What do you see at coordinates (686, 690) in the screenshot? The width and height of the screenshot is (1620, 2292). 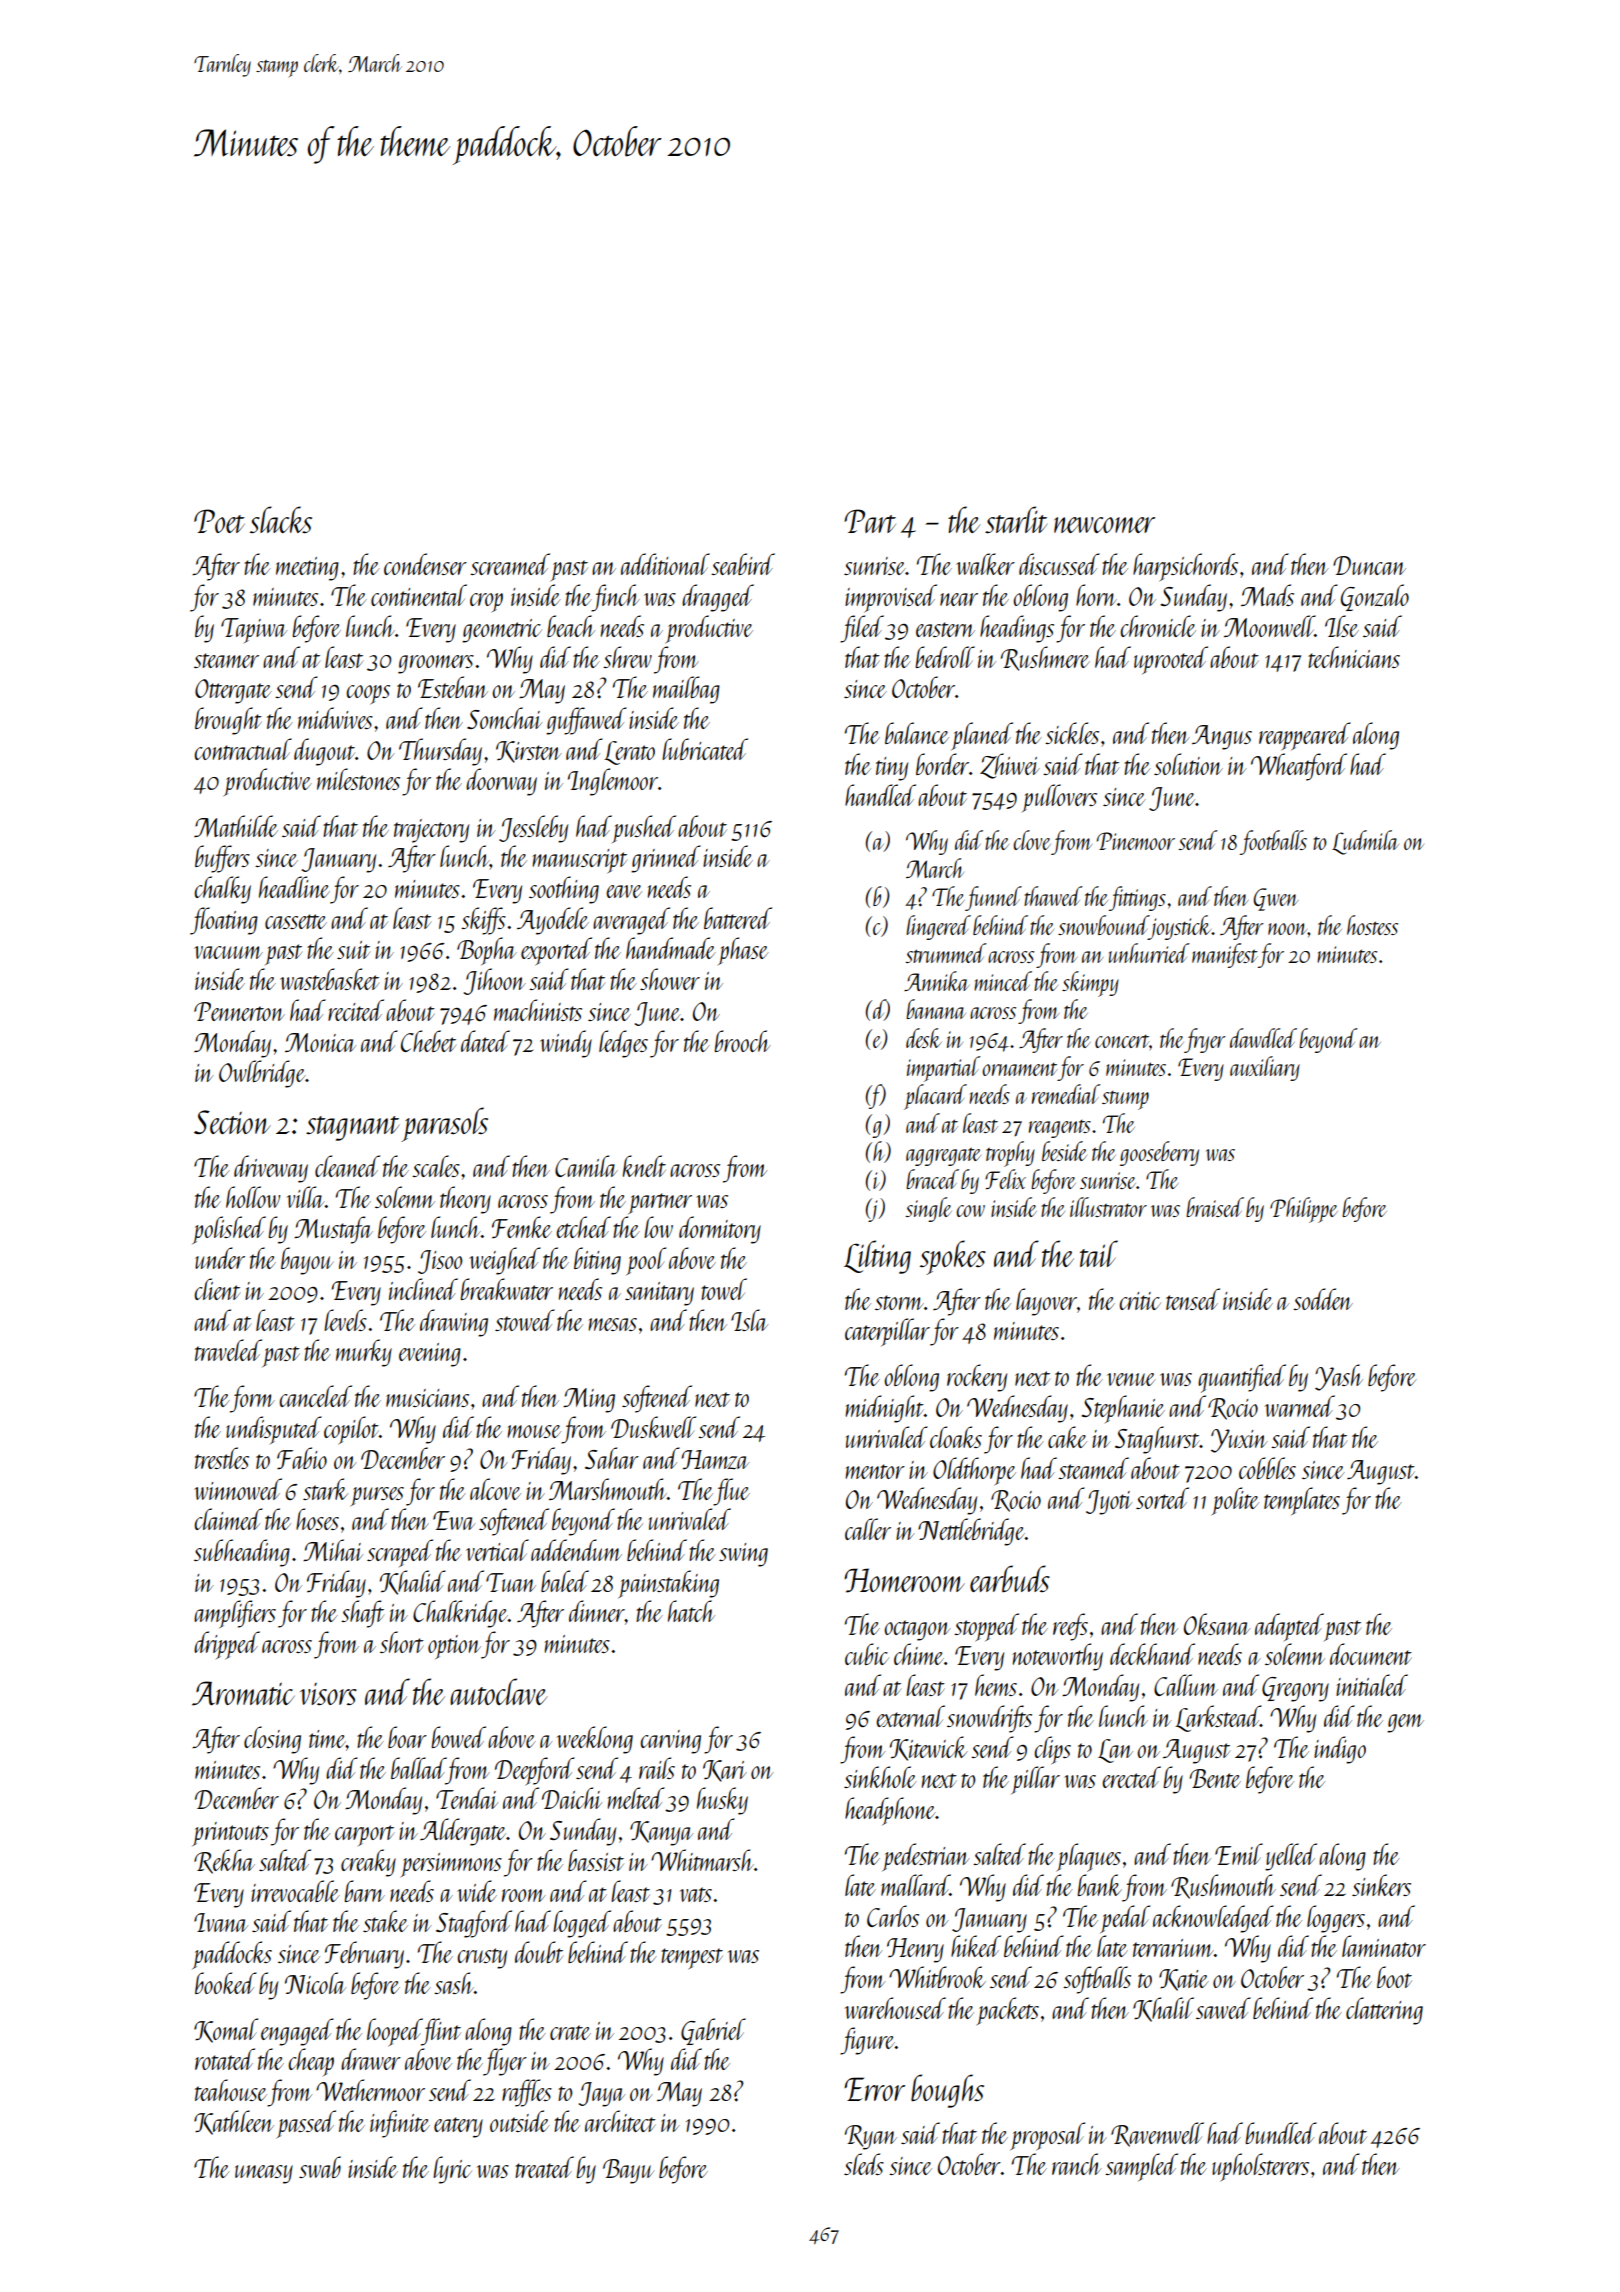 I see `mailbag` at bounding box center [686, 690].
